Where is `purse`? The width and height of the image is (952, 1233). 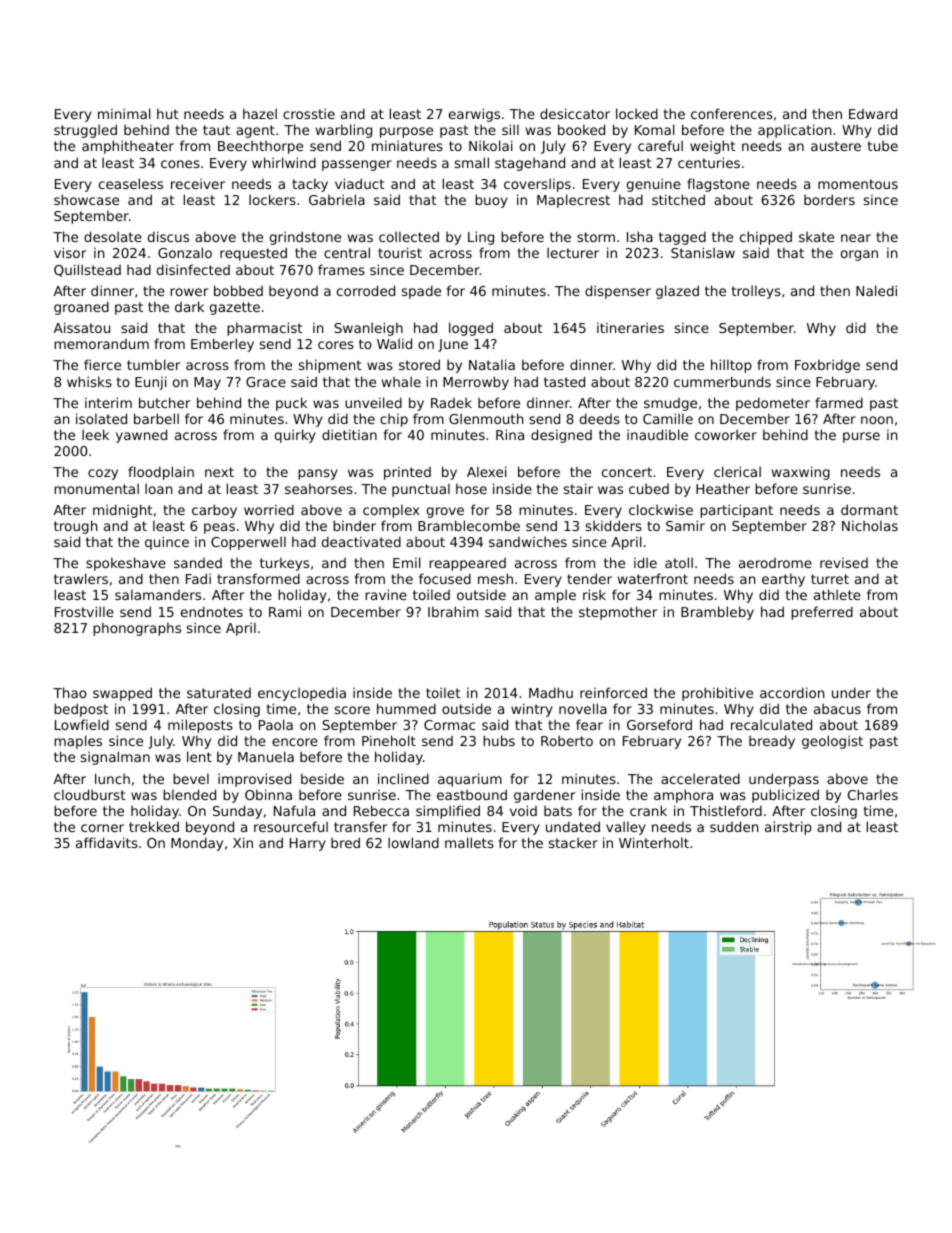
purse is located at coordinates (861, 437).
